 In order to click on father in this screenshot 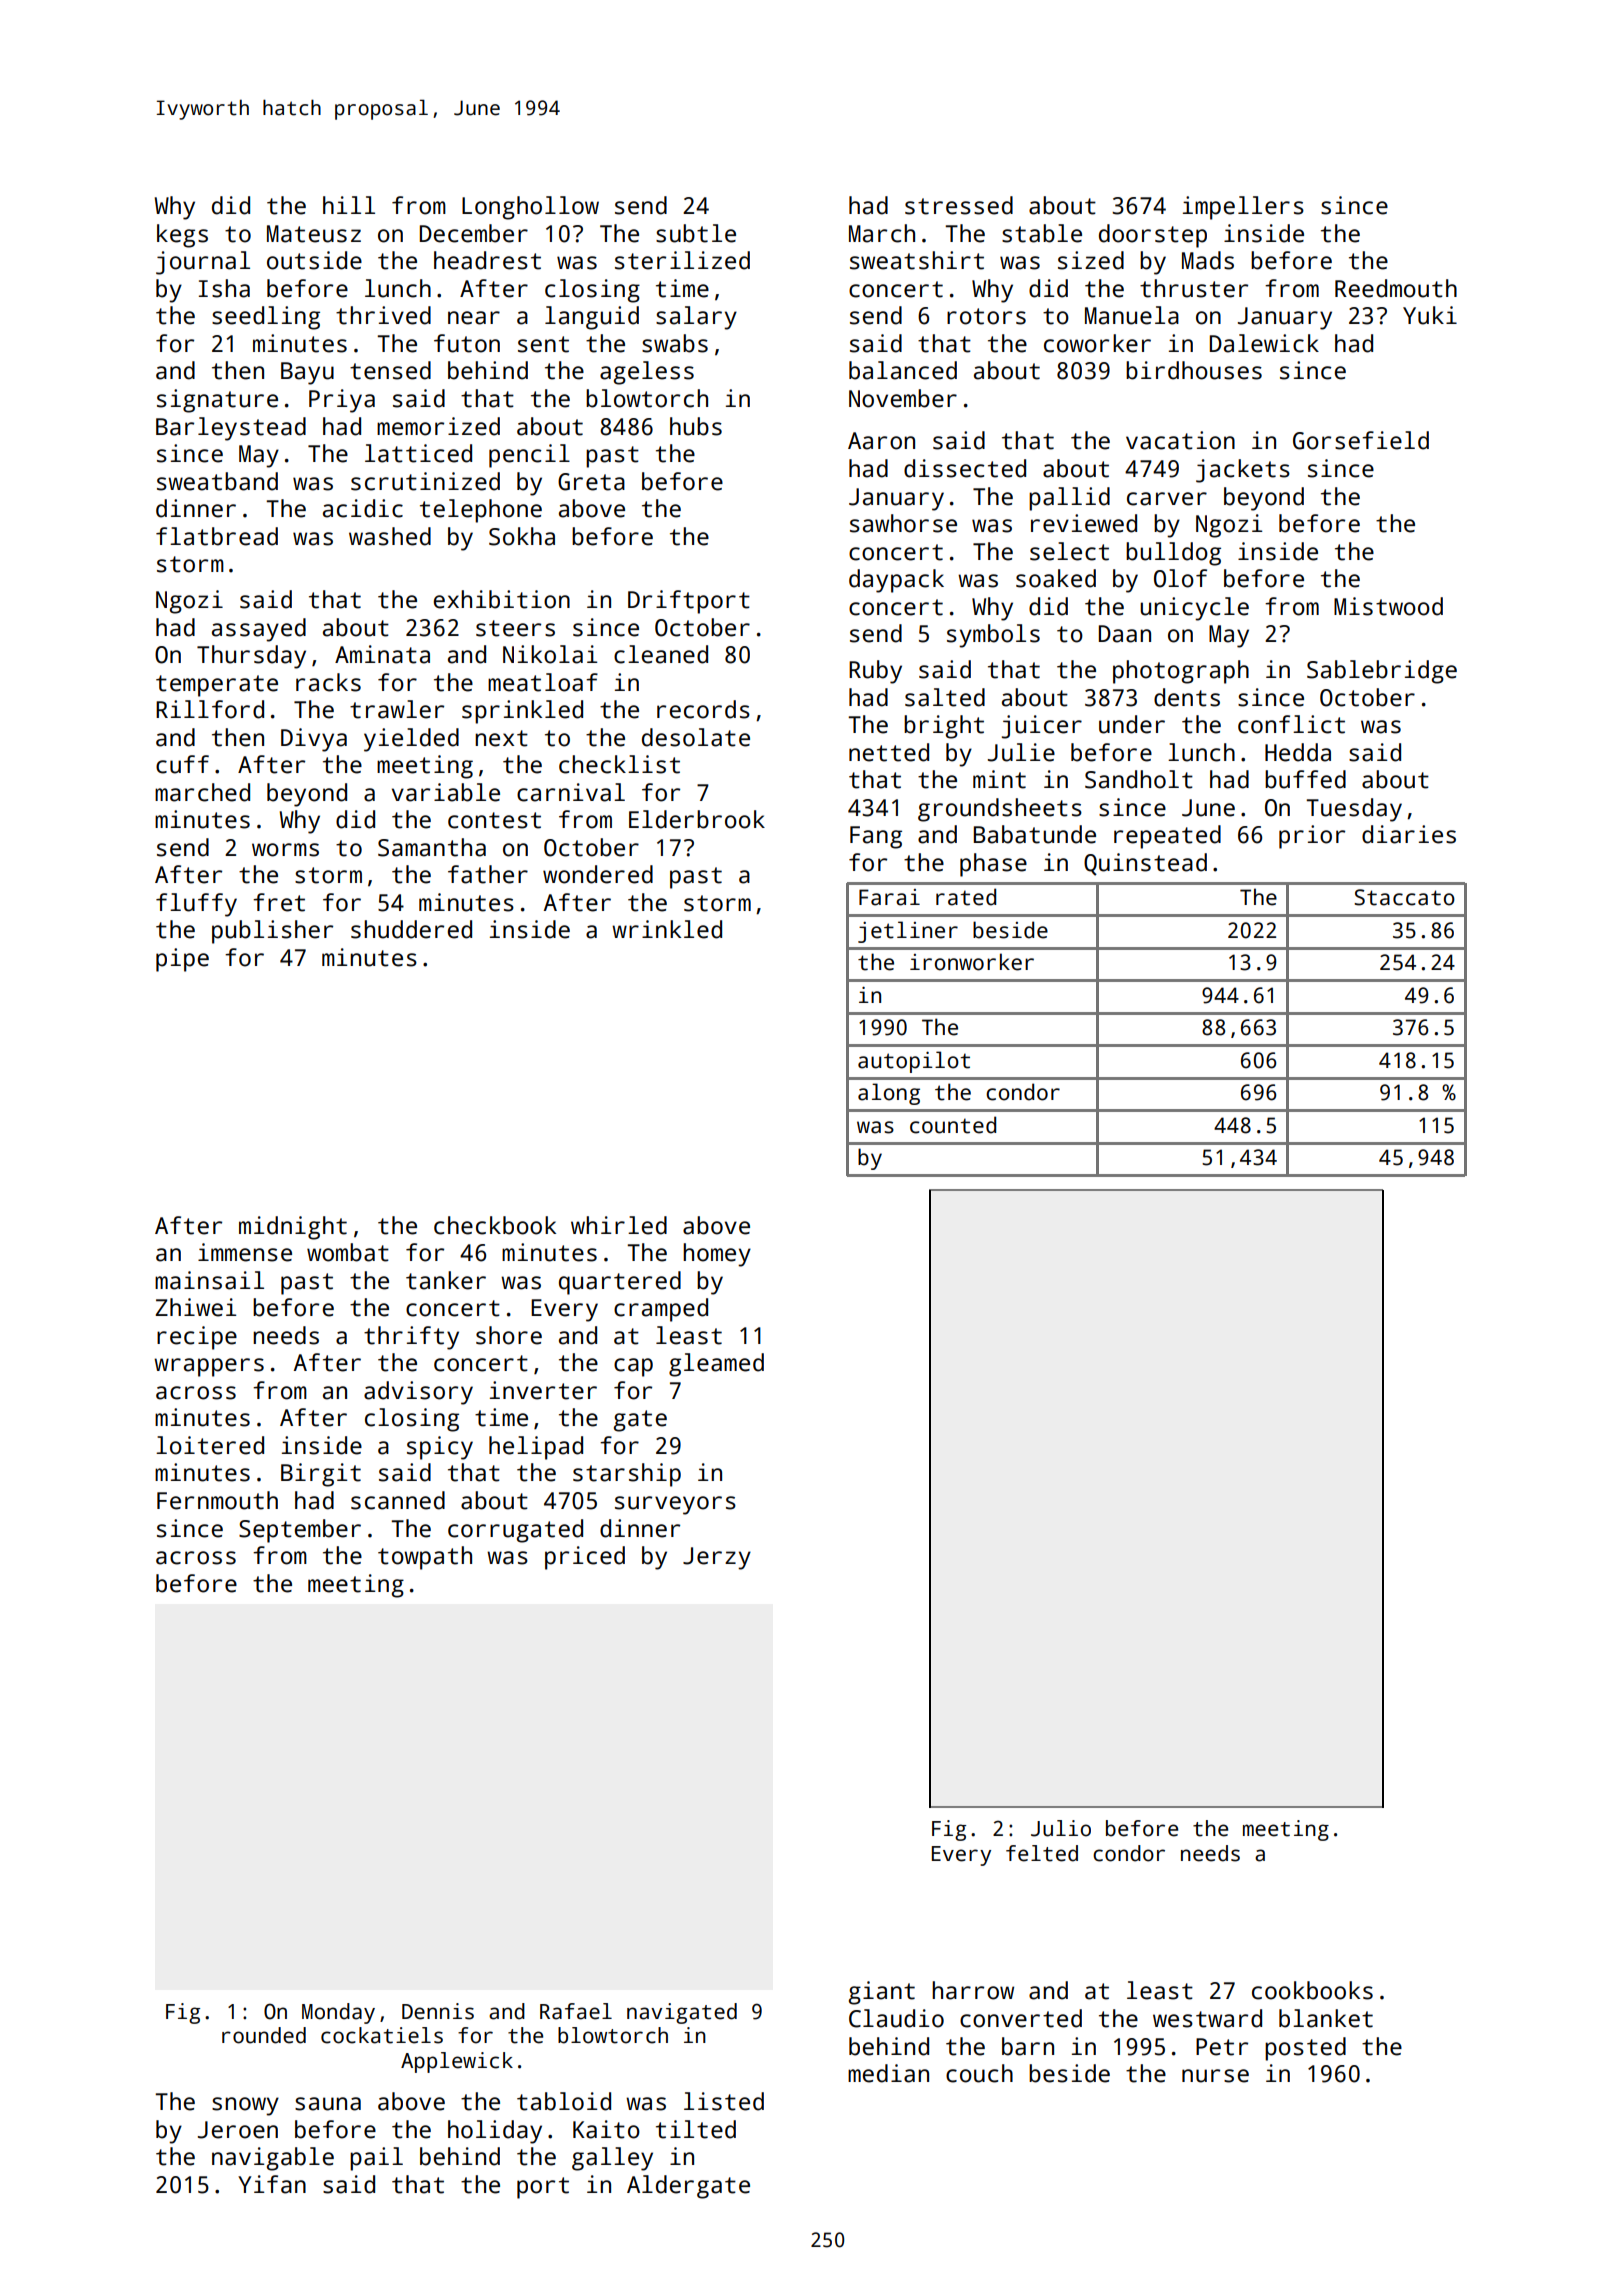, I will do `click(488, 874)`.
